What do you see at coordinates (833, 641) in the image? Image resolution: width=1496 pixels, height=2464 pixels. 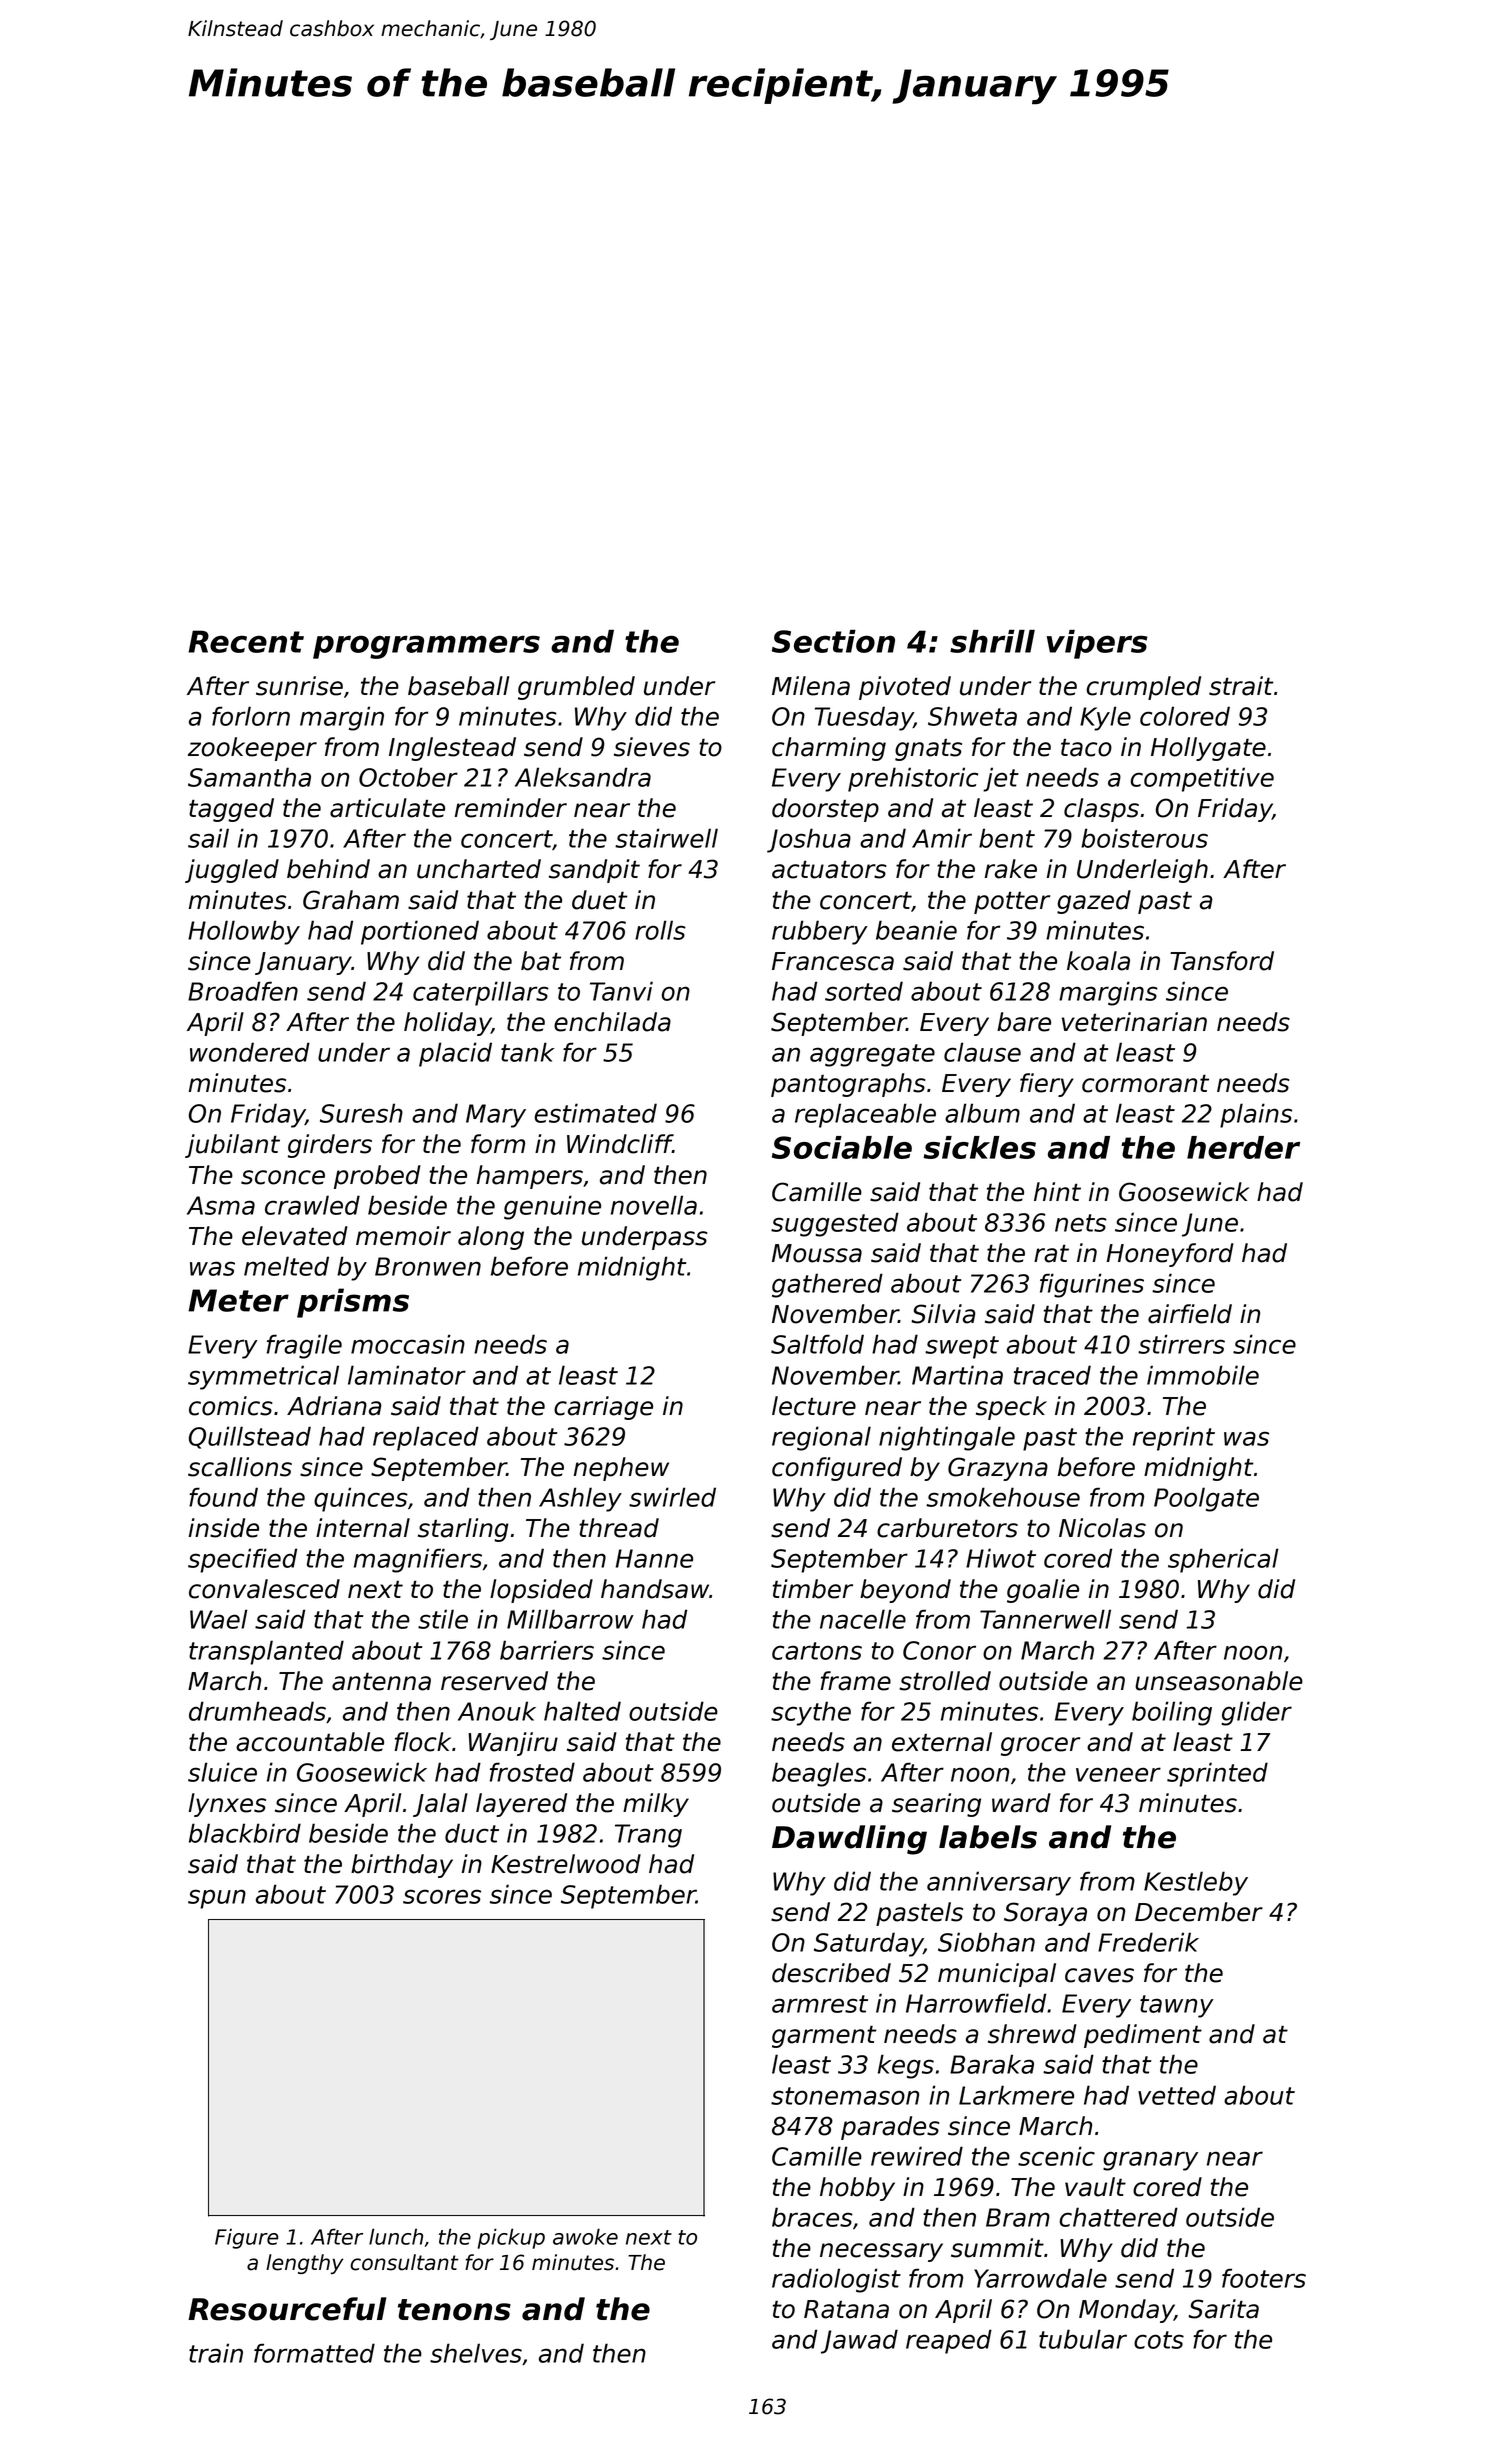 I see `Section` at bounding box center [833, 641].
